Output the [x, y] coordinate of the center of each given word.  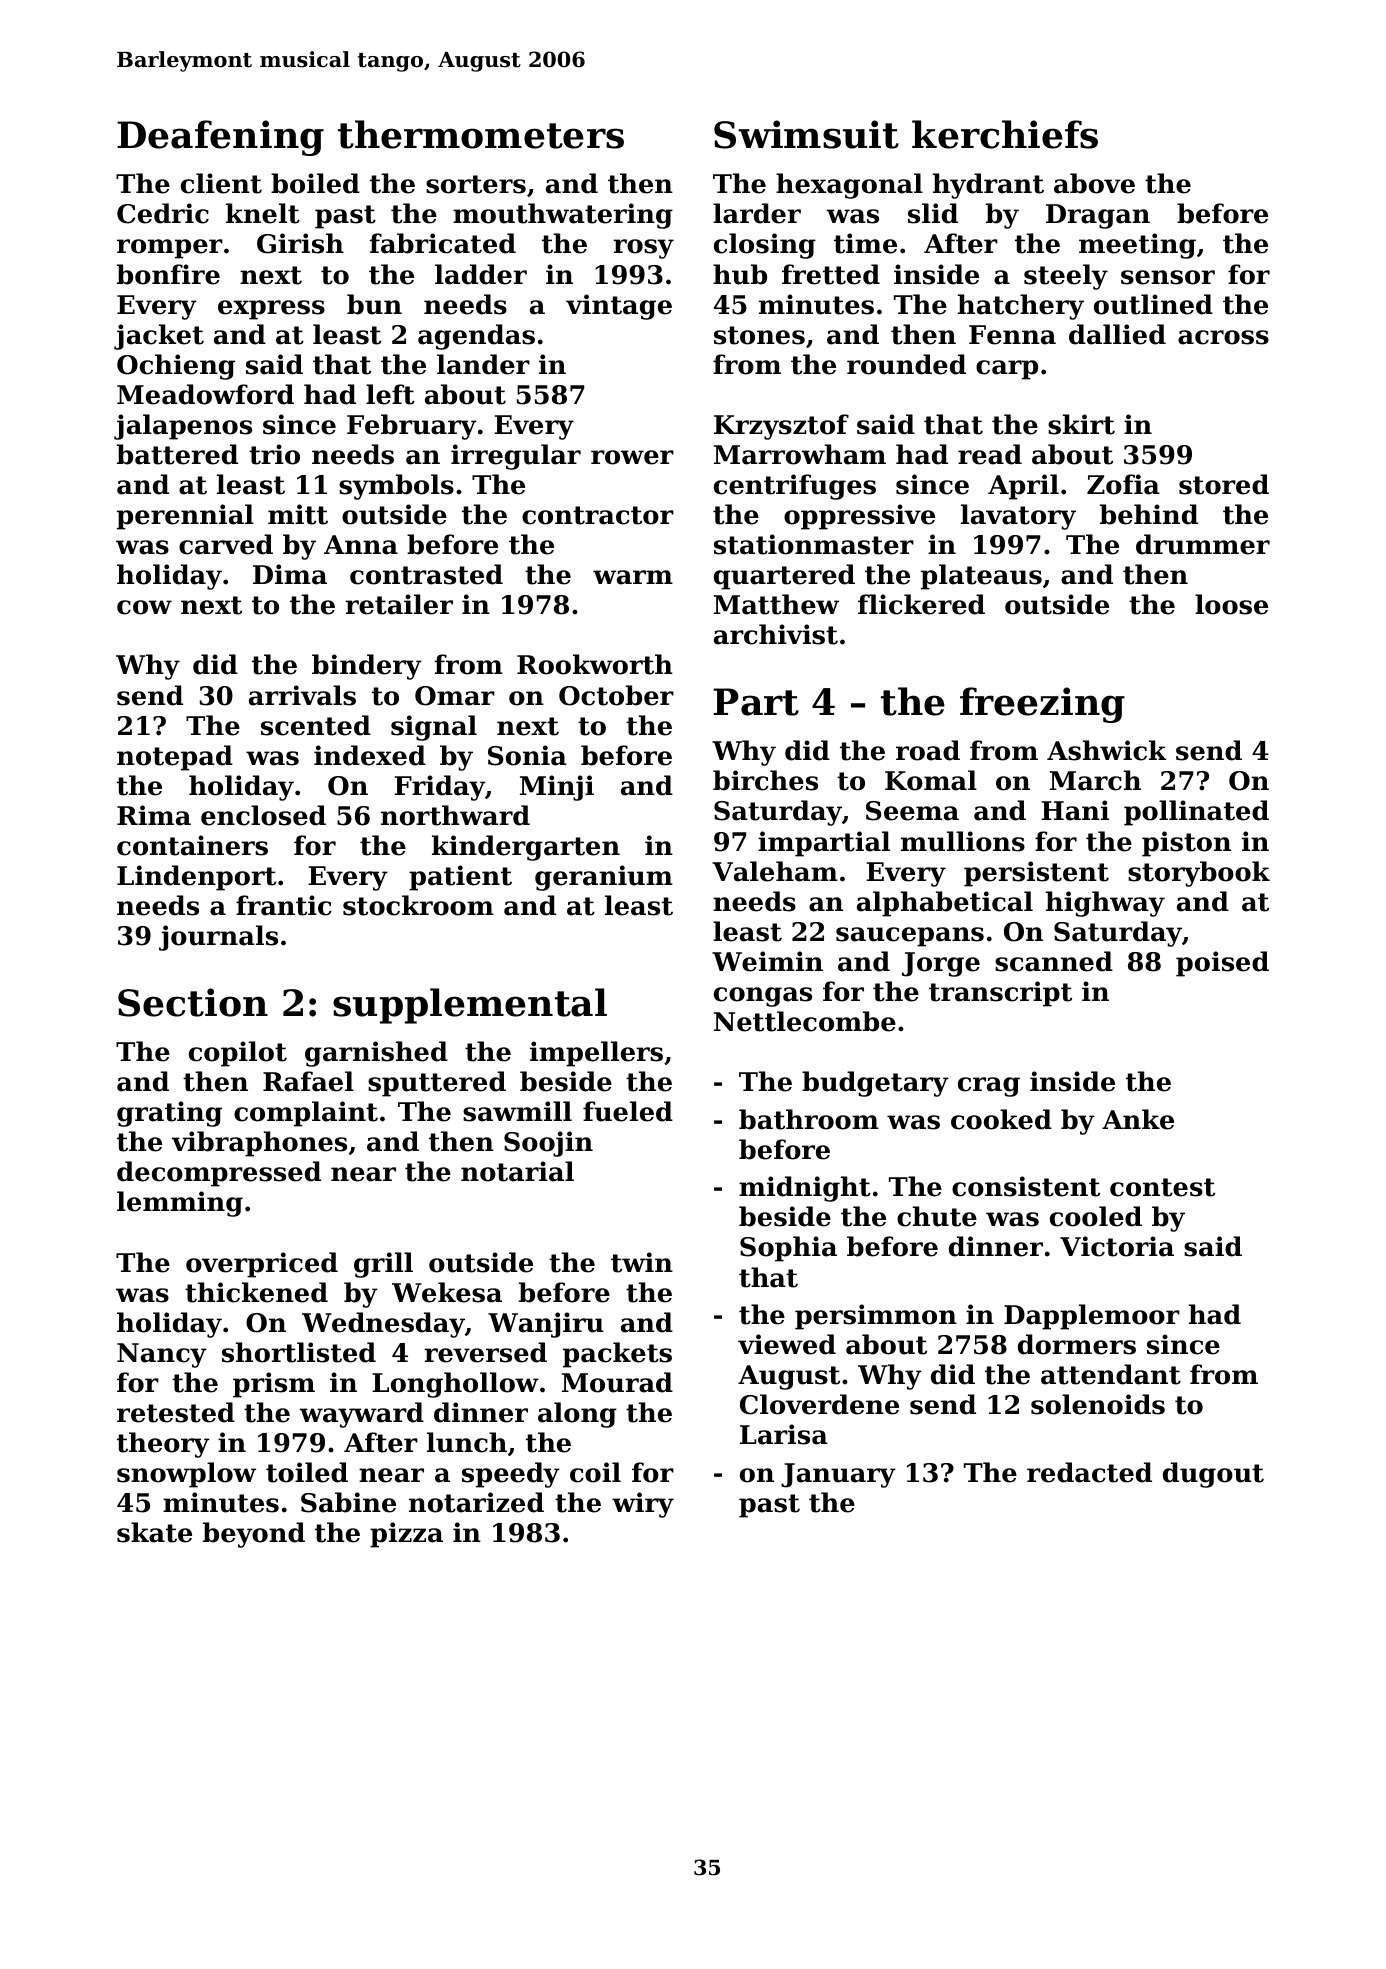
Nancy [162, 1355]
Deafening [220, 138]
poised [1222, 964]
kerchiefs [1005, 134]
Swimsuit [806, 134]
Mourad [617, 1382]
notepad [175, 758]
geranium [604, 878]
